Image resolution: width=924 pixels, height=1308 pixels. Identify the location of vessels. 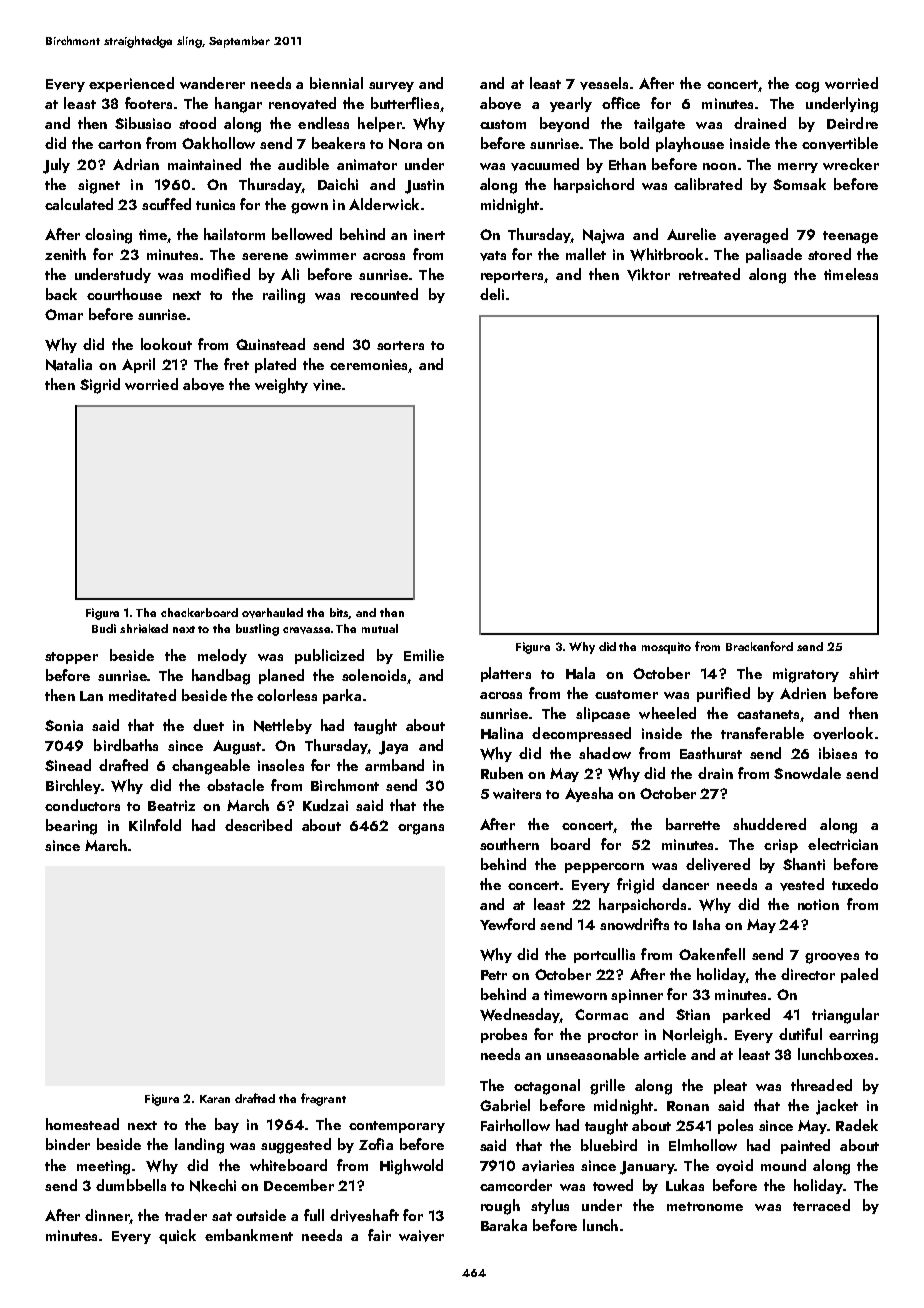
(604, 83).
